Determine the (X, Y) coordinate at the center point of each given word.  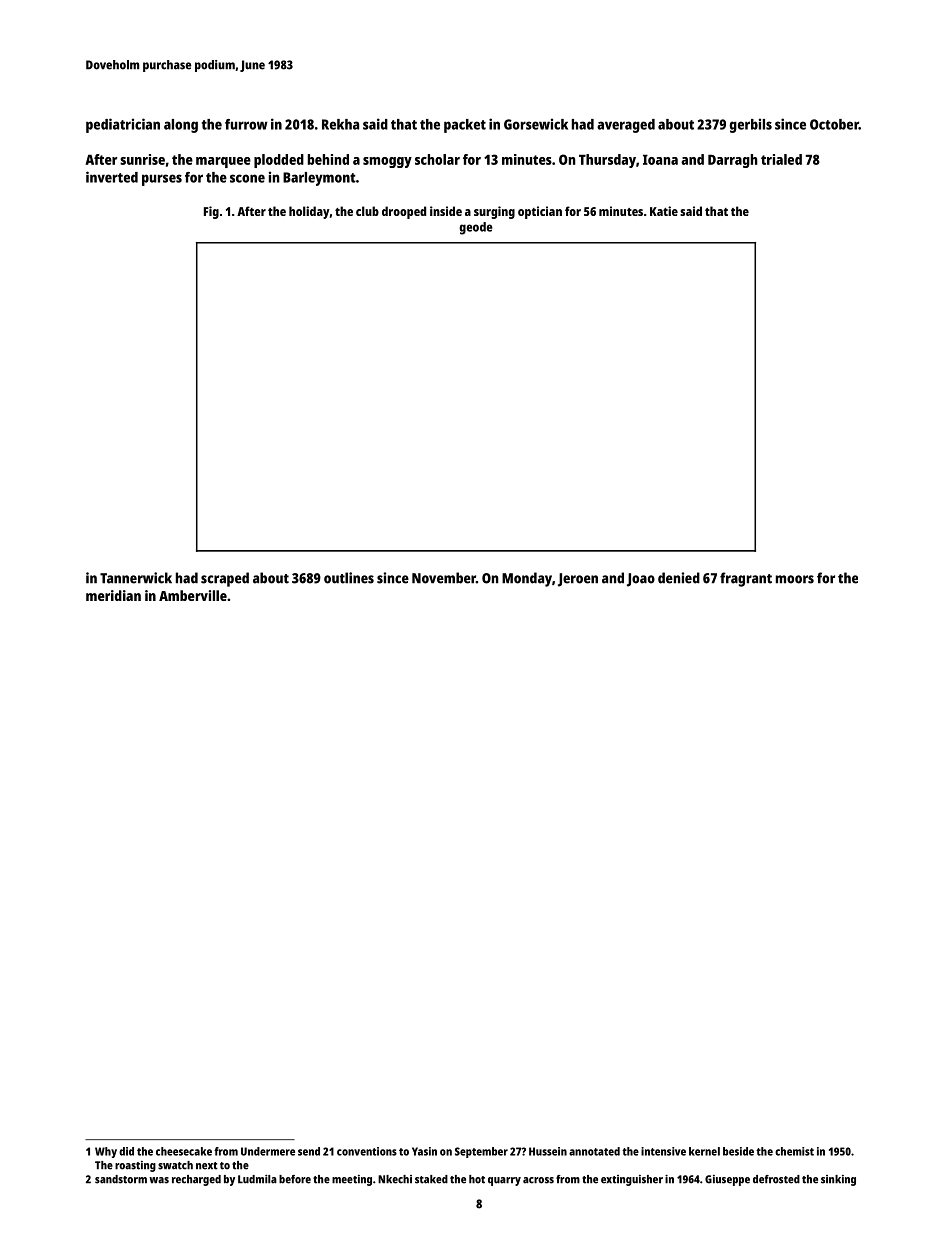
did (126, 1151)
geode (476, 228)
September (481, 1152)
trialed (781, 159)
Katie (664, 211)
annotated (594, 1151)
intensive (663, 1151)
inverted (112, 177)
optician (540, 212)
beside (738, 1151)
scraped (225, 579)
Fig (211, 212)
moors (795, 579)
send (309, 1151)
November (444, 578)
